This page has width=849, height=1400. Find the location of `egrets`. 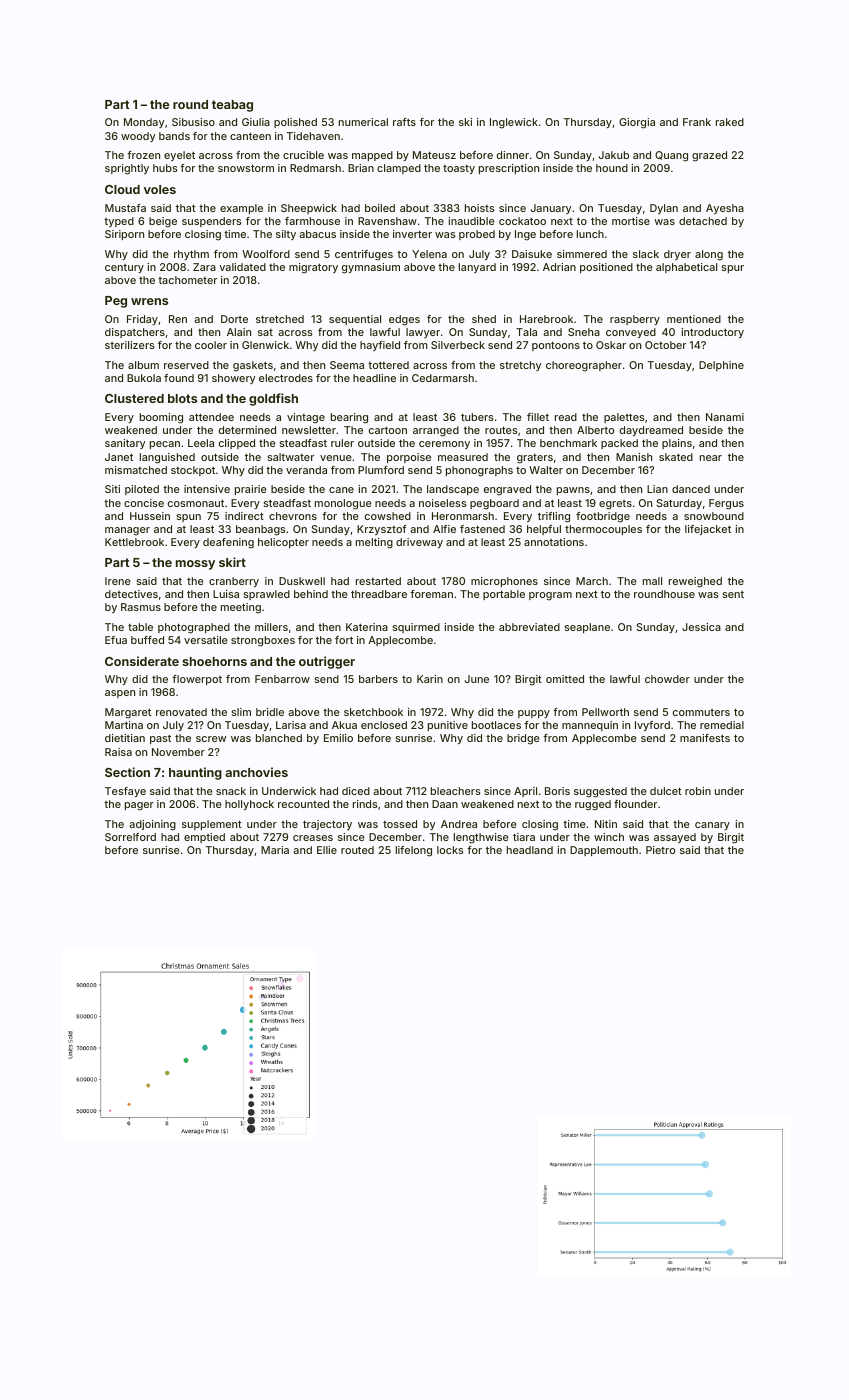

egrets is located at coordinates (615, 505).
